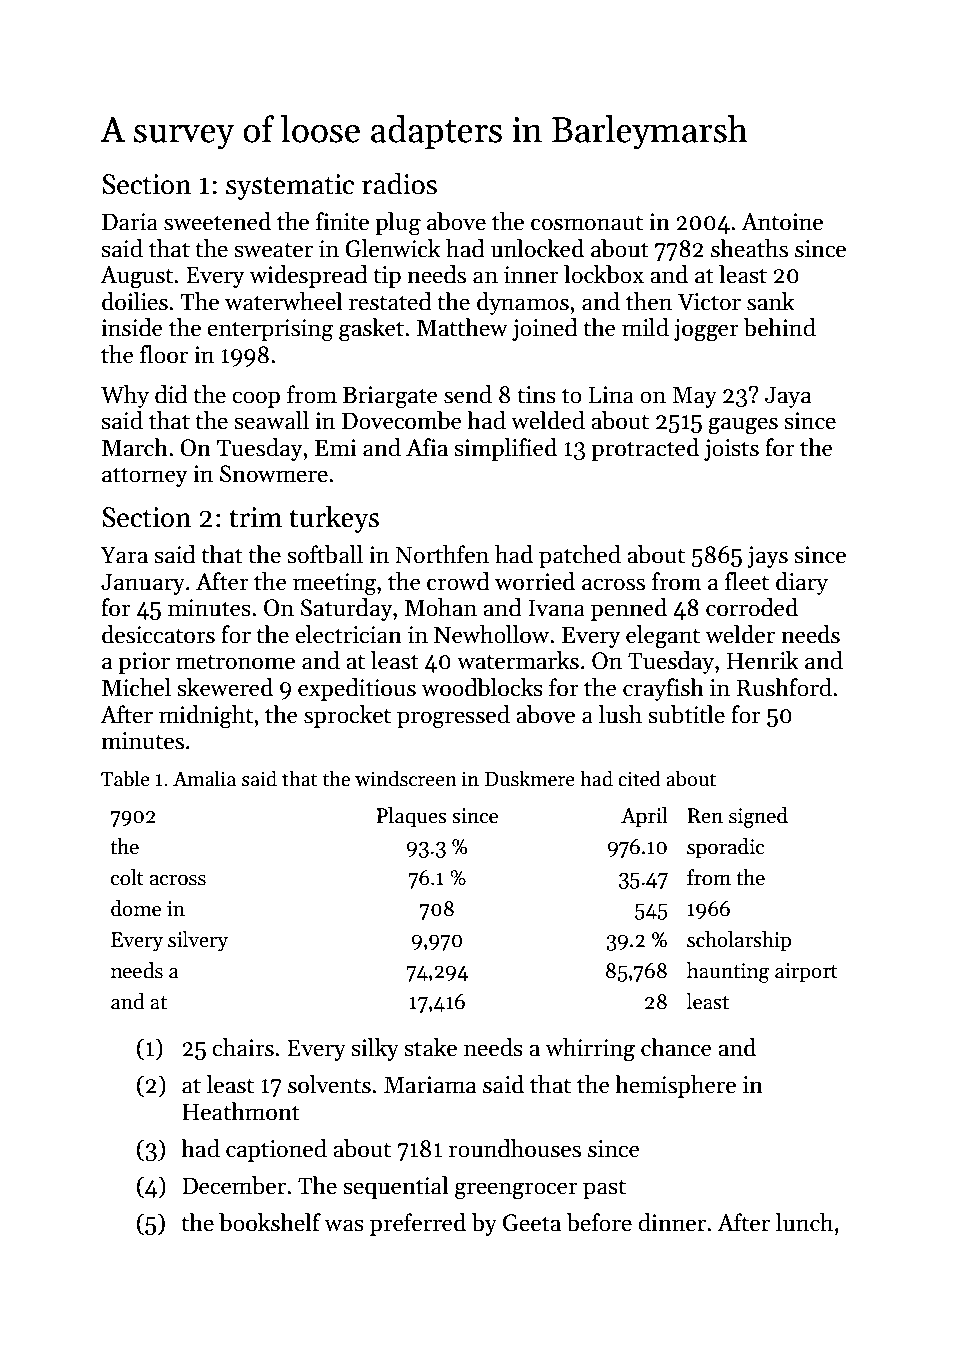  I want to click on preferred, so click(418, 1224).
